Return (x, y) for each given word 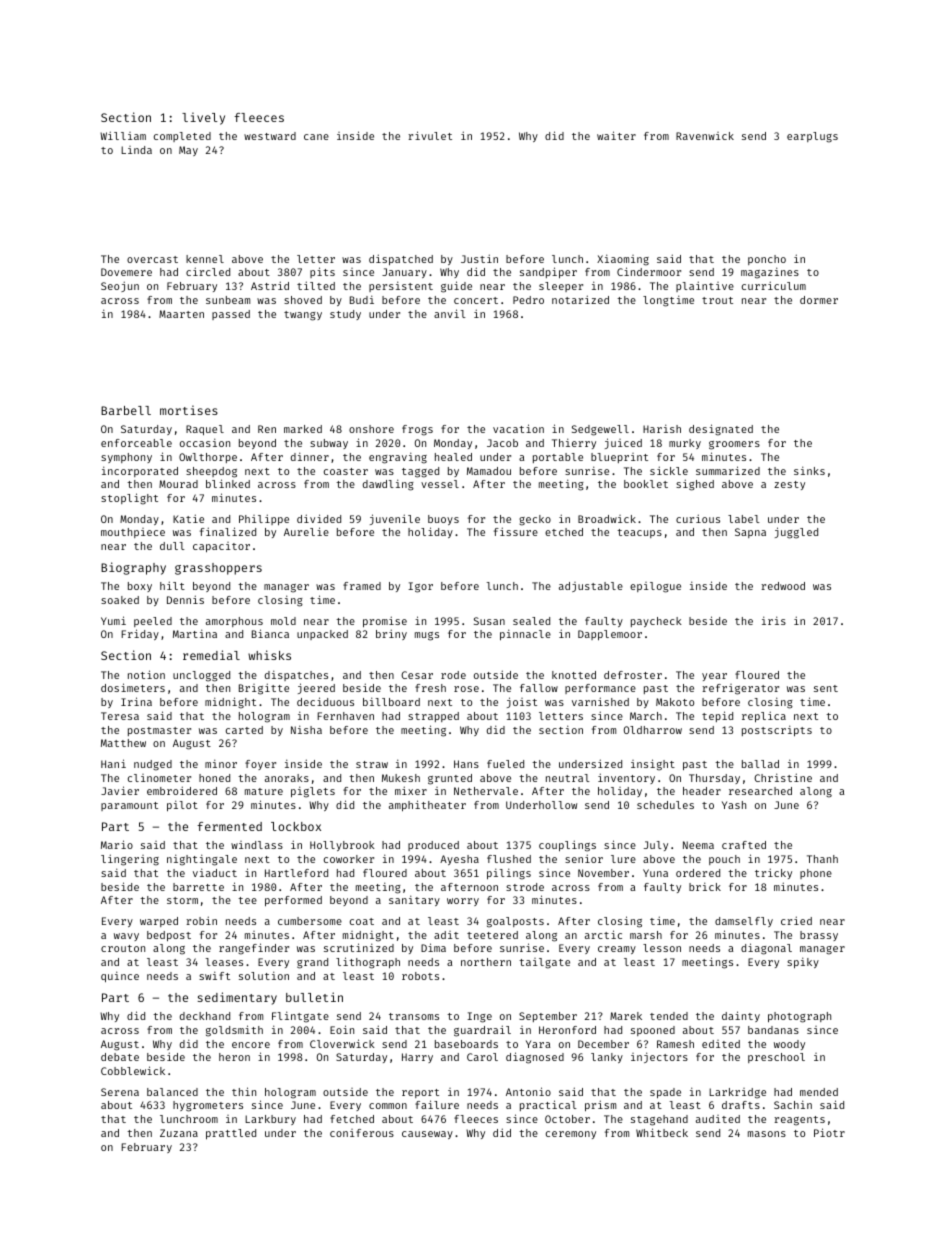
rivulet (430, 135)
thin (244, 1091)
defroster (633, 675)
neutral (568, 778)
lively (203, 118)
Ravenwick (705, 136)
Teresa (120, 716)
